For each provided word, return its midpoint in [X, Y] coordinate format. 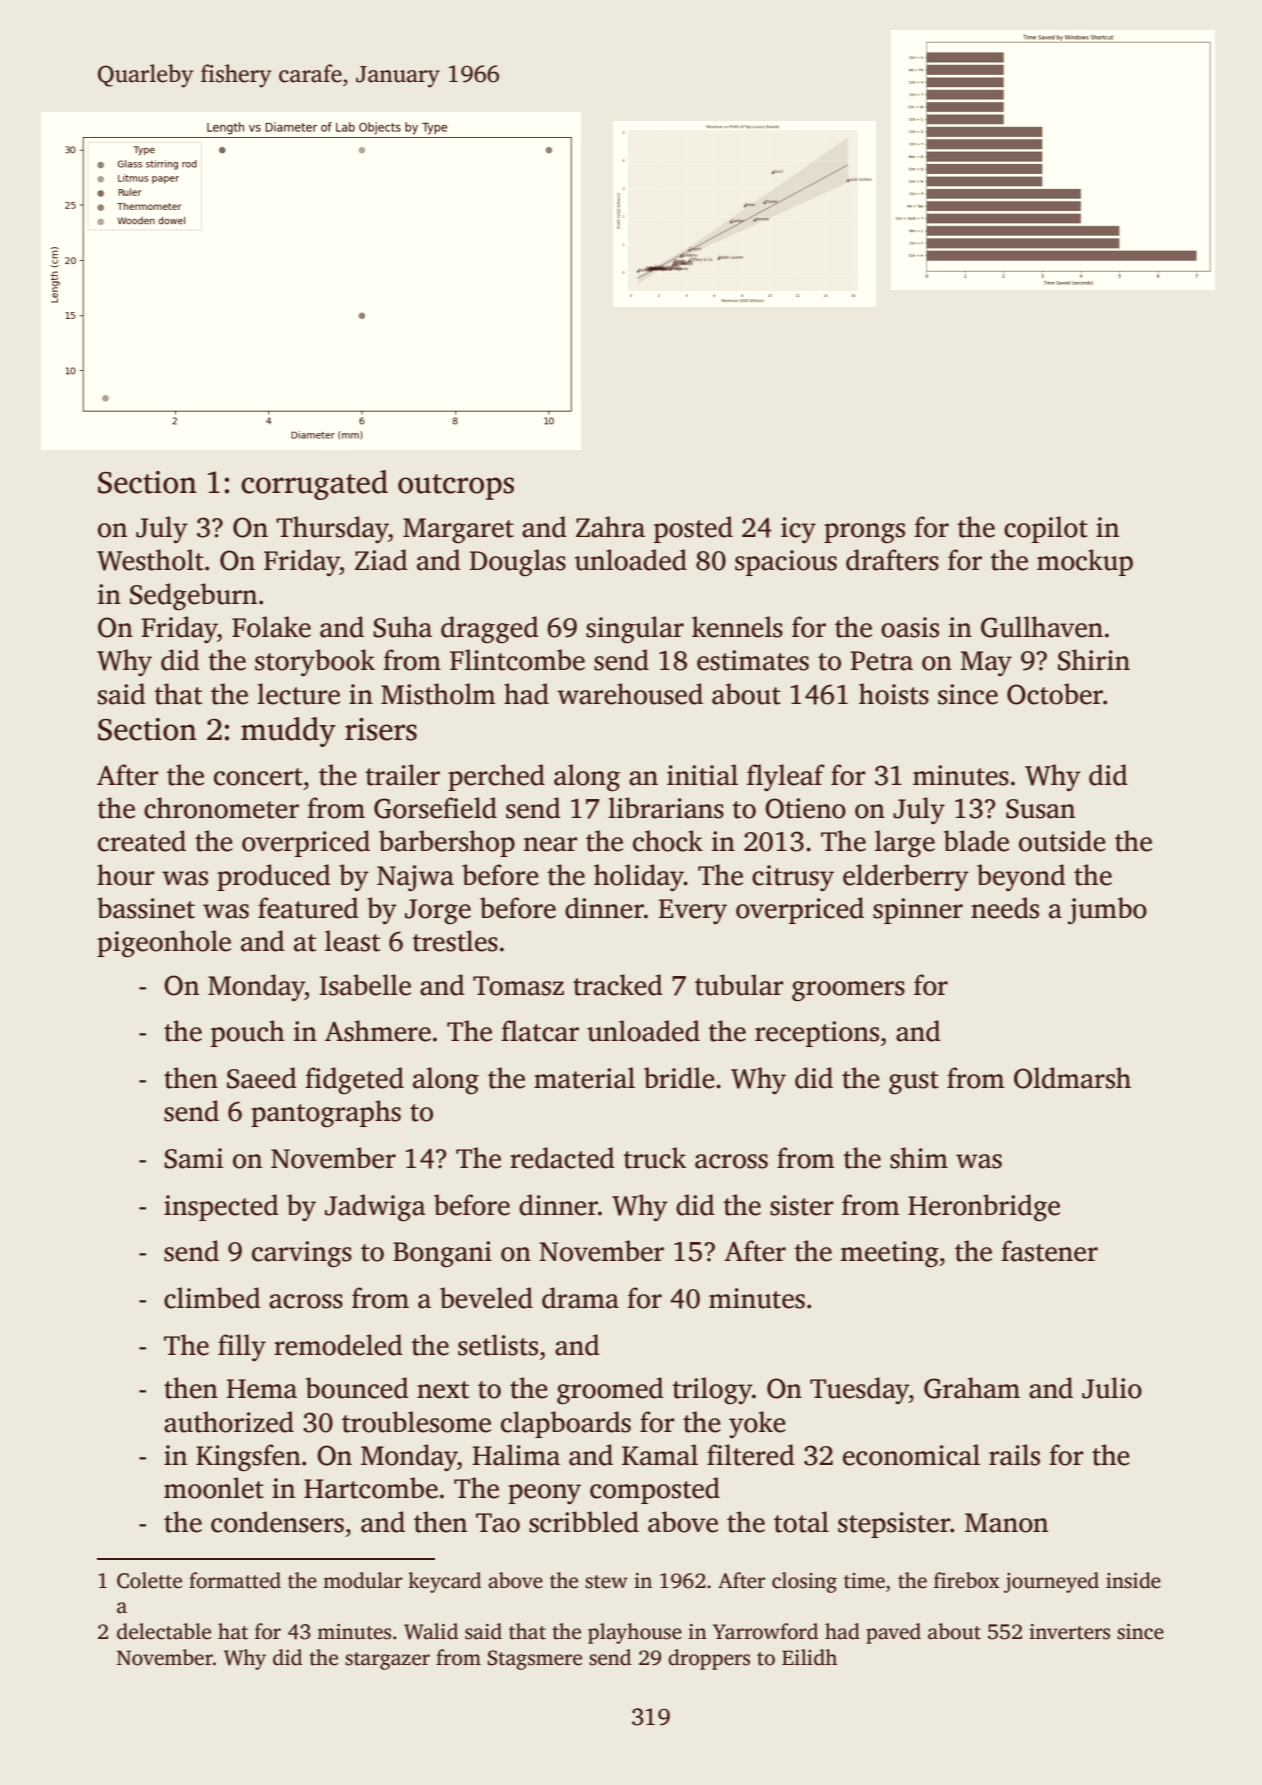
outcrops [456, 487]
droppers [709, 1659]
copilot [1046, 529]
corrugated [314, 485]
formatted [235, 1580]
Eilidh [809, 1657]
